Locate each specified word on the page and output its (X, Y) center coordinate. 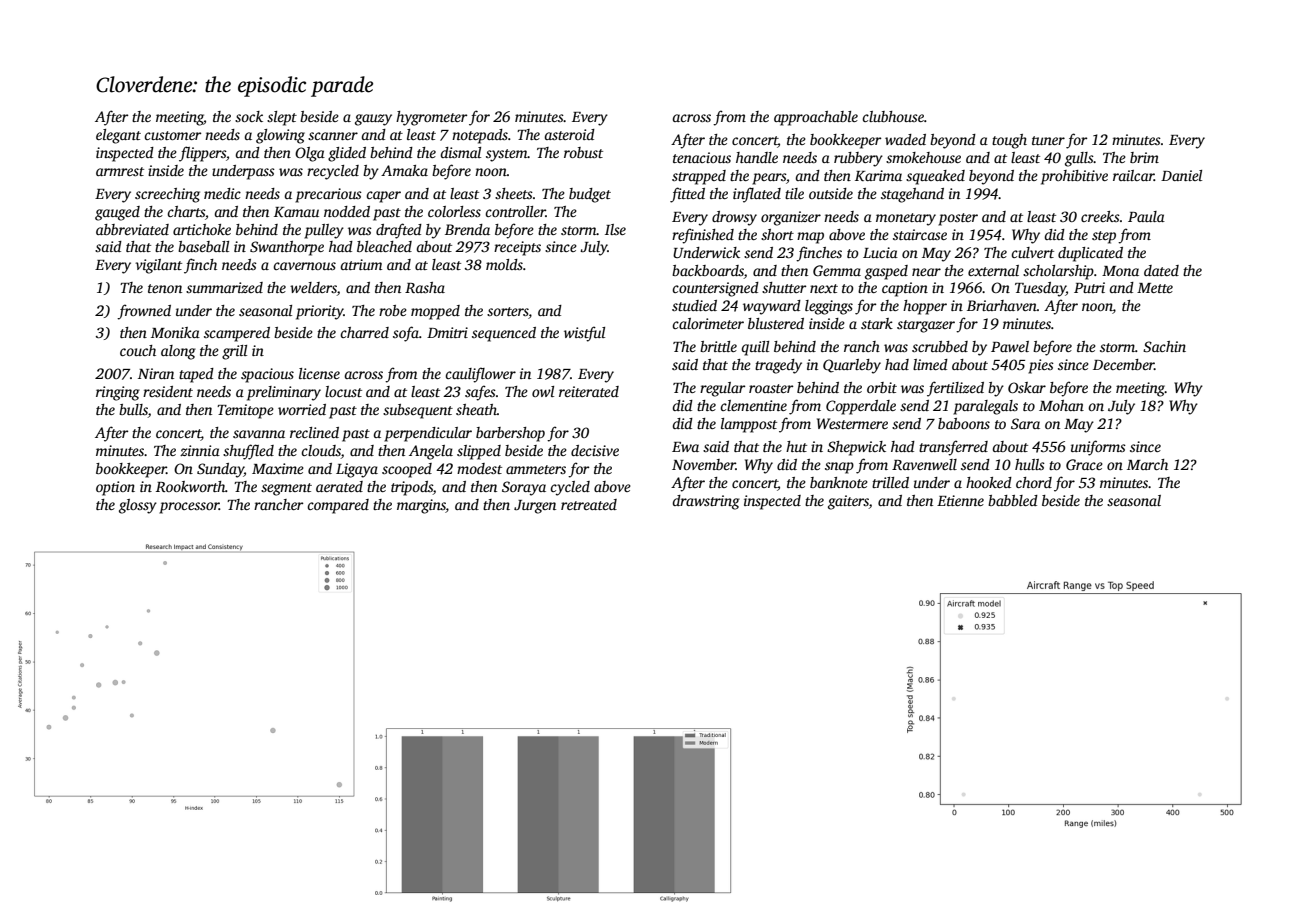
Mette (1155, 288)
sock (249, 116)
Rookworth (190, 486)
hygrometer (431, 118)
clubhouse (893, 116)
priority (320, 312)
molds (504, 264)
